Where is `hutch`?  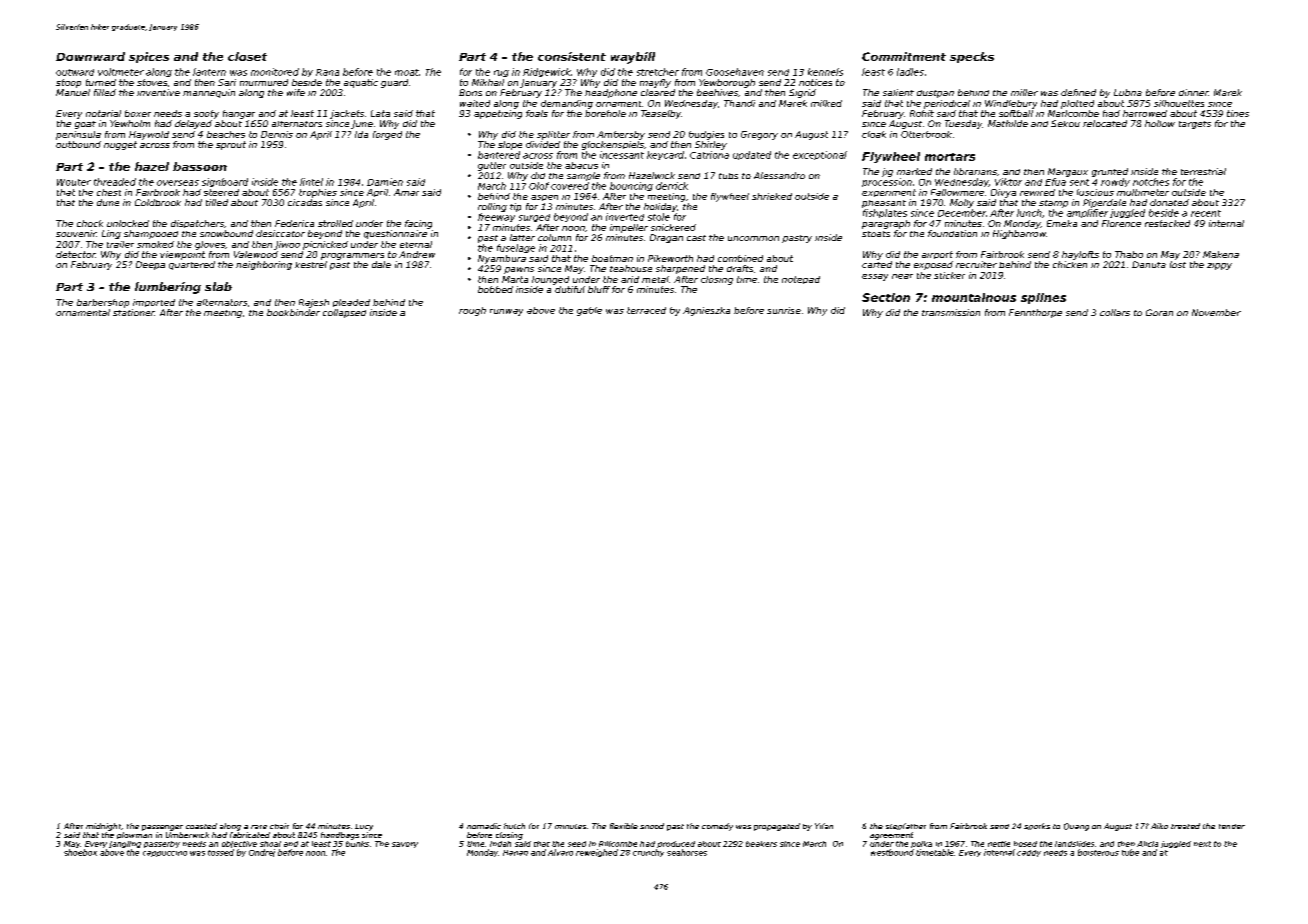 hutch is located at coordinates (514, 826).
